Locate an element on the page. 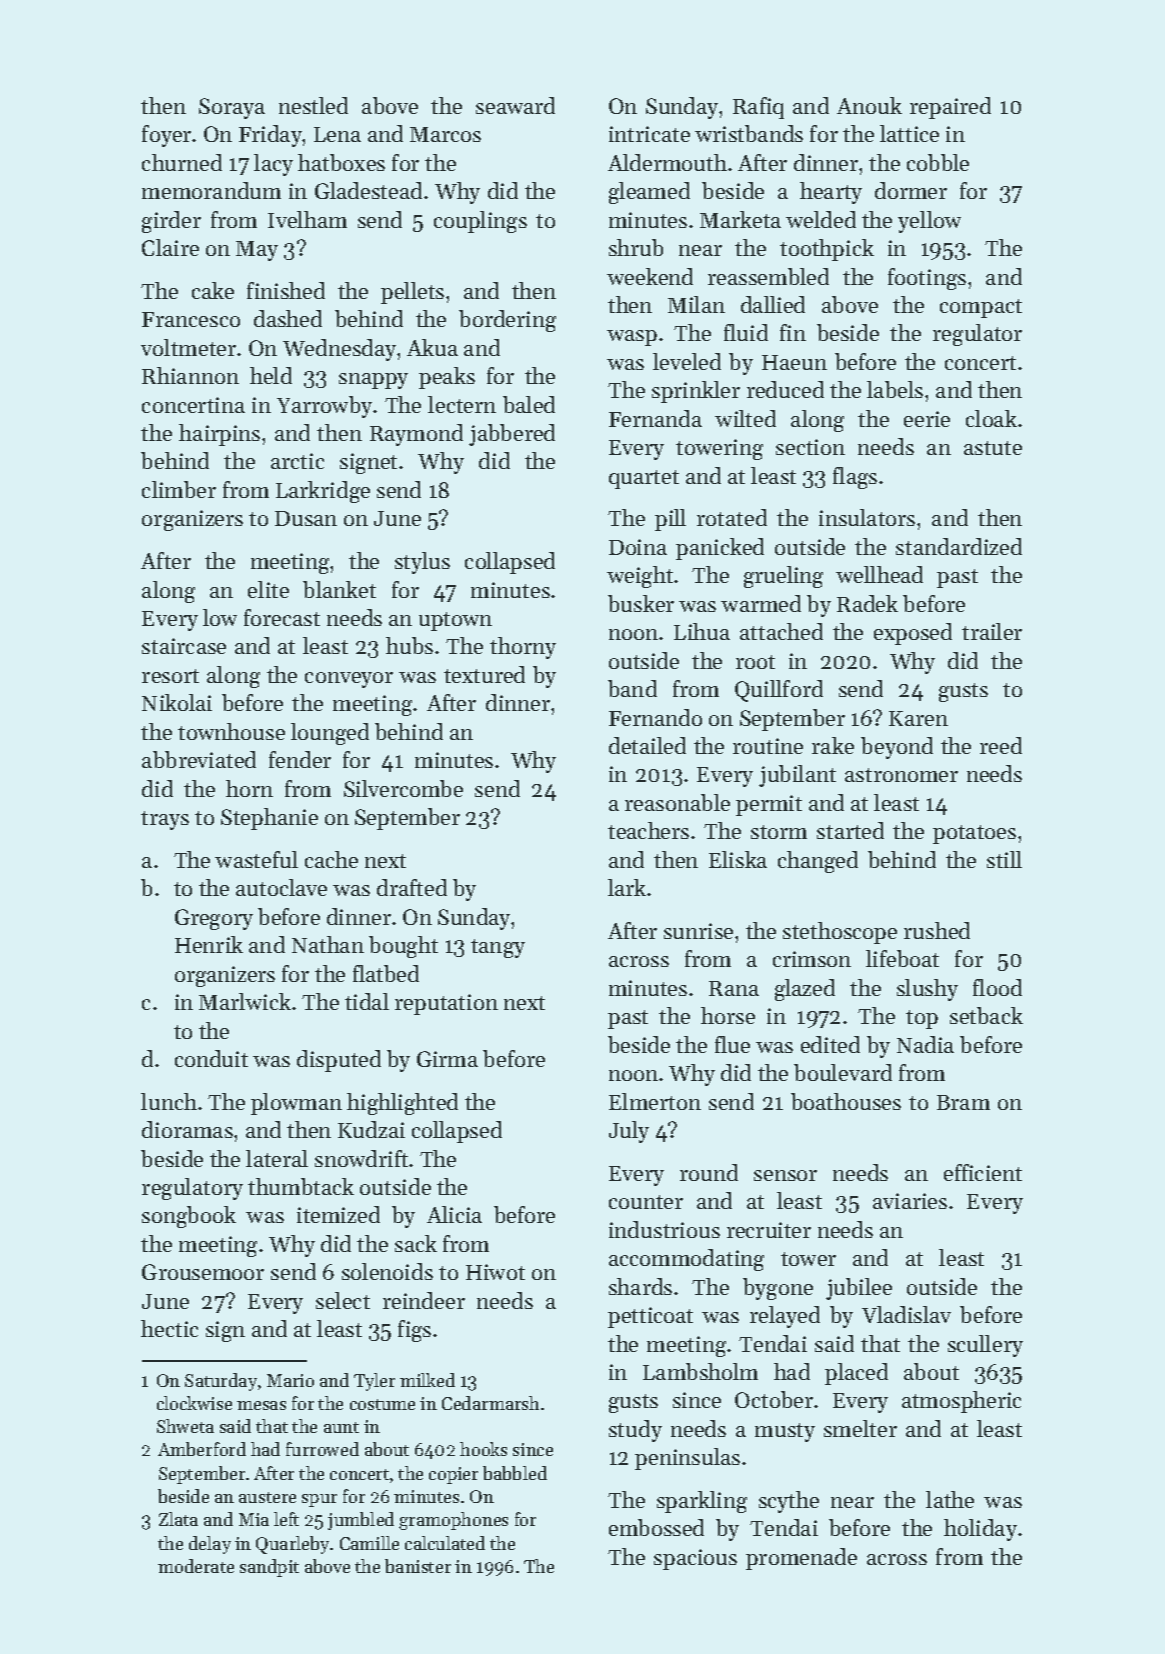 This document has height=1654, width=1165. lathe is located at coordinates (950, 1499).
